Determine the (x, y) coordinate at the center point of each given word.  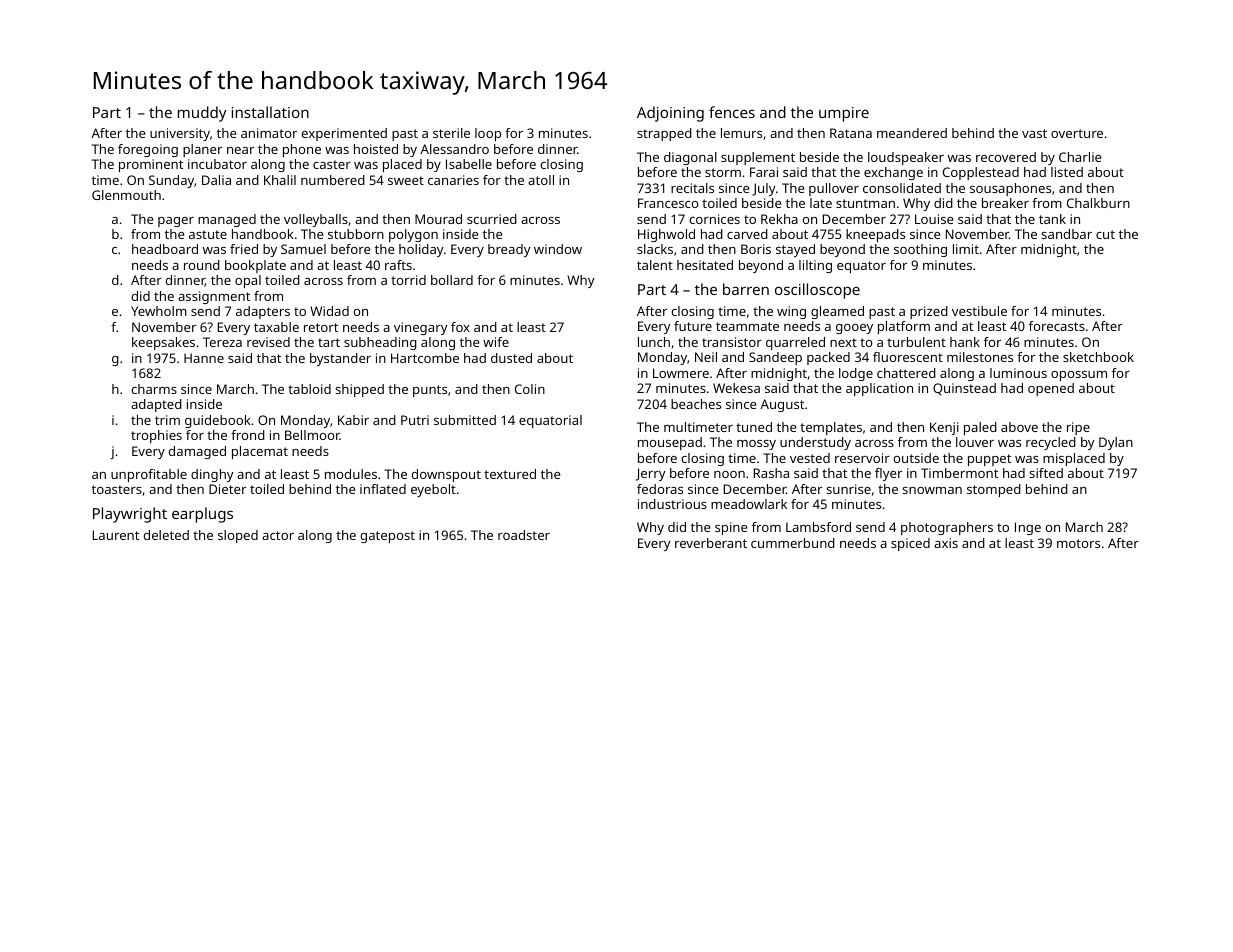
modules (351, 474)
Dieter (227, 489)
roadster (524, 535)
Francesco (668, 203)
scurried (492, 219)
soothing (920, 250)
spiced (910, 544)
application (879, 389)
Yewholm (159, 311)
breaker (1005, 203)
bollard (452, 280)
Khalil (280, 180)
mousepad (670, 443)
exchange (893, 173)
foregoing (148, 150)
